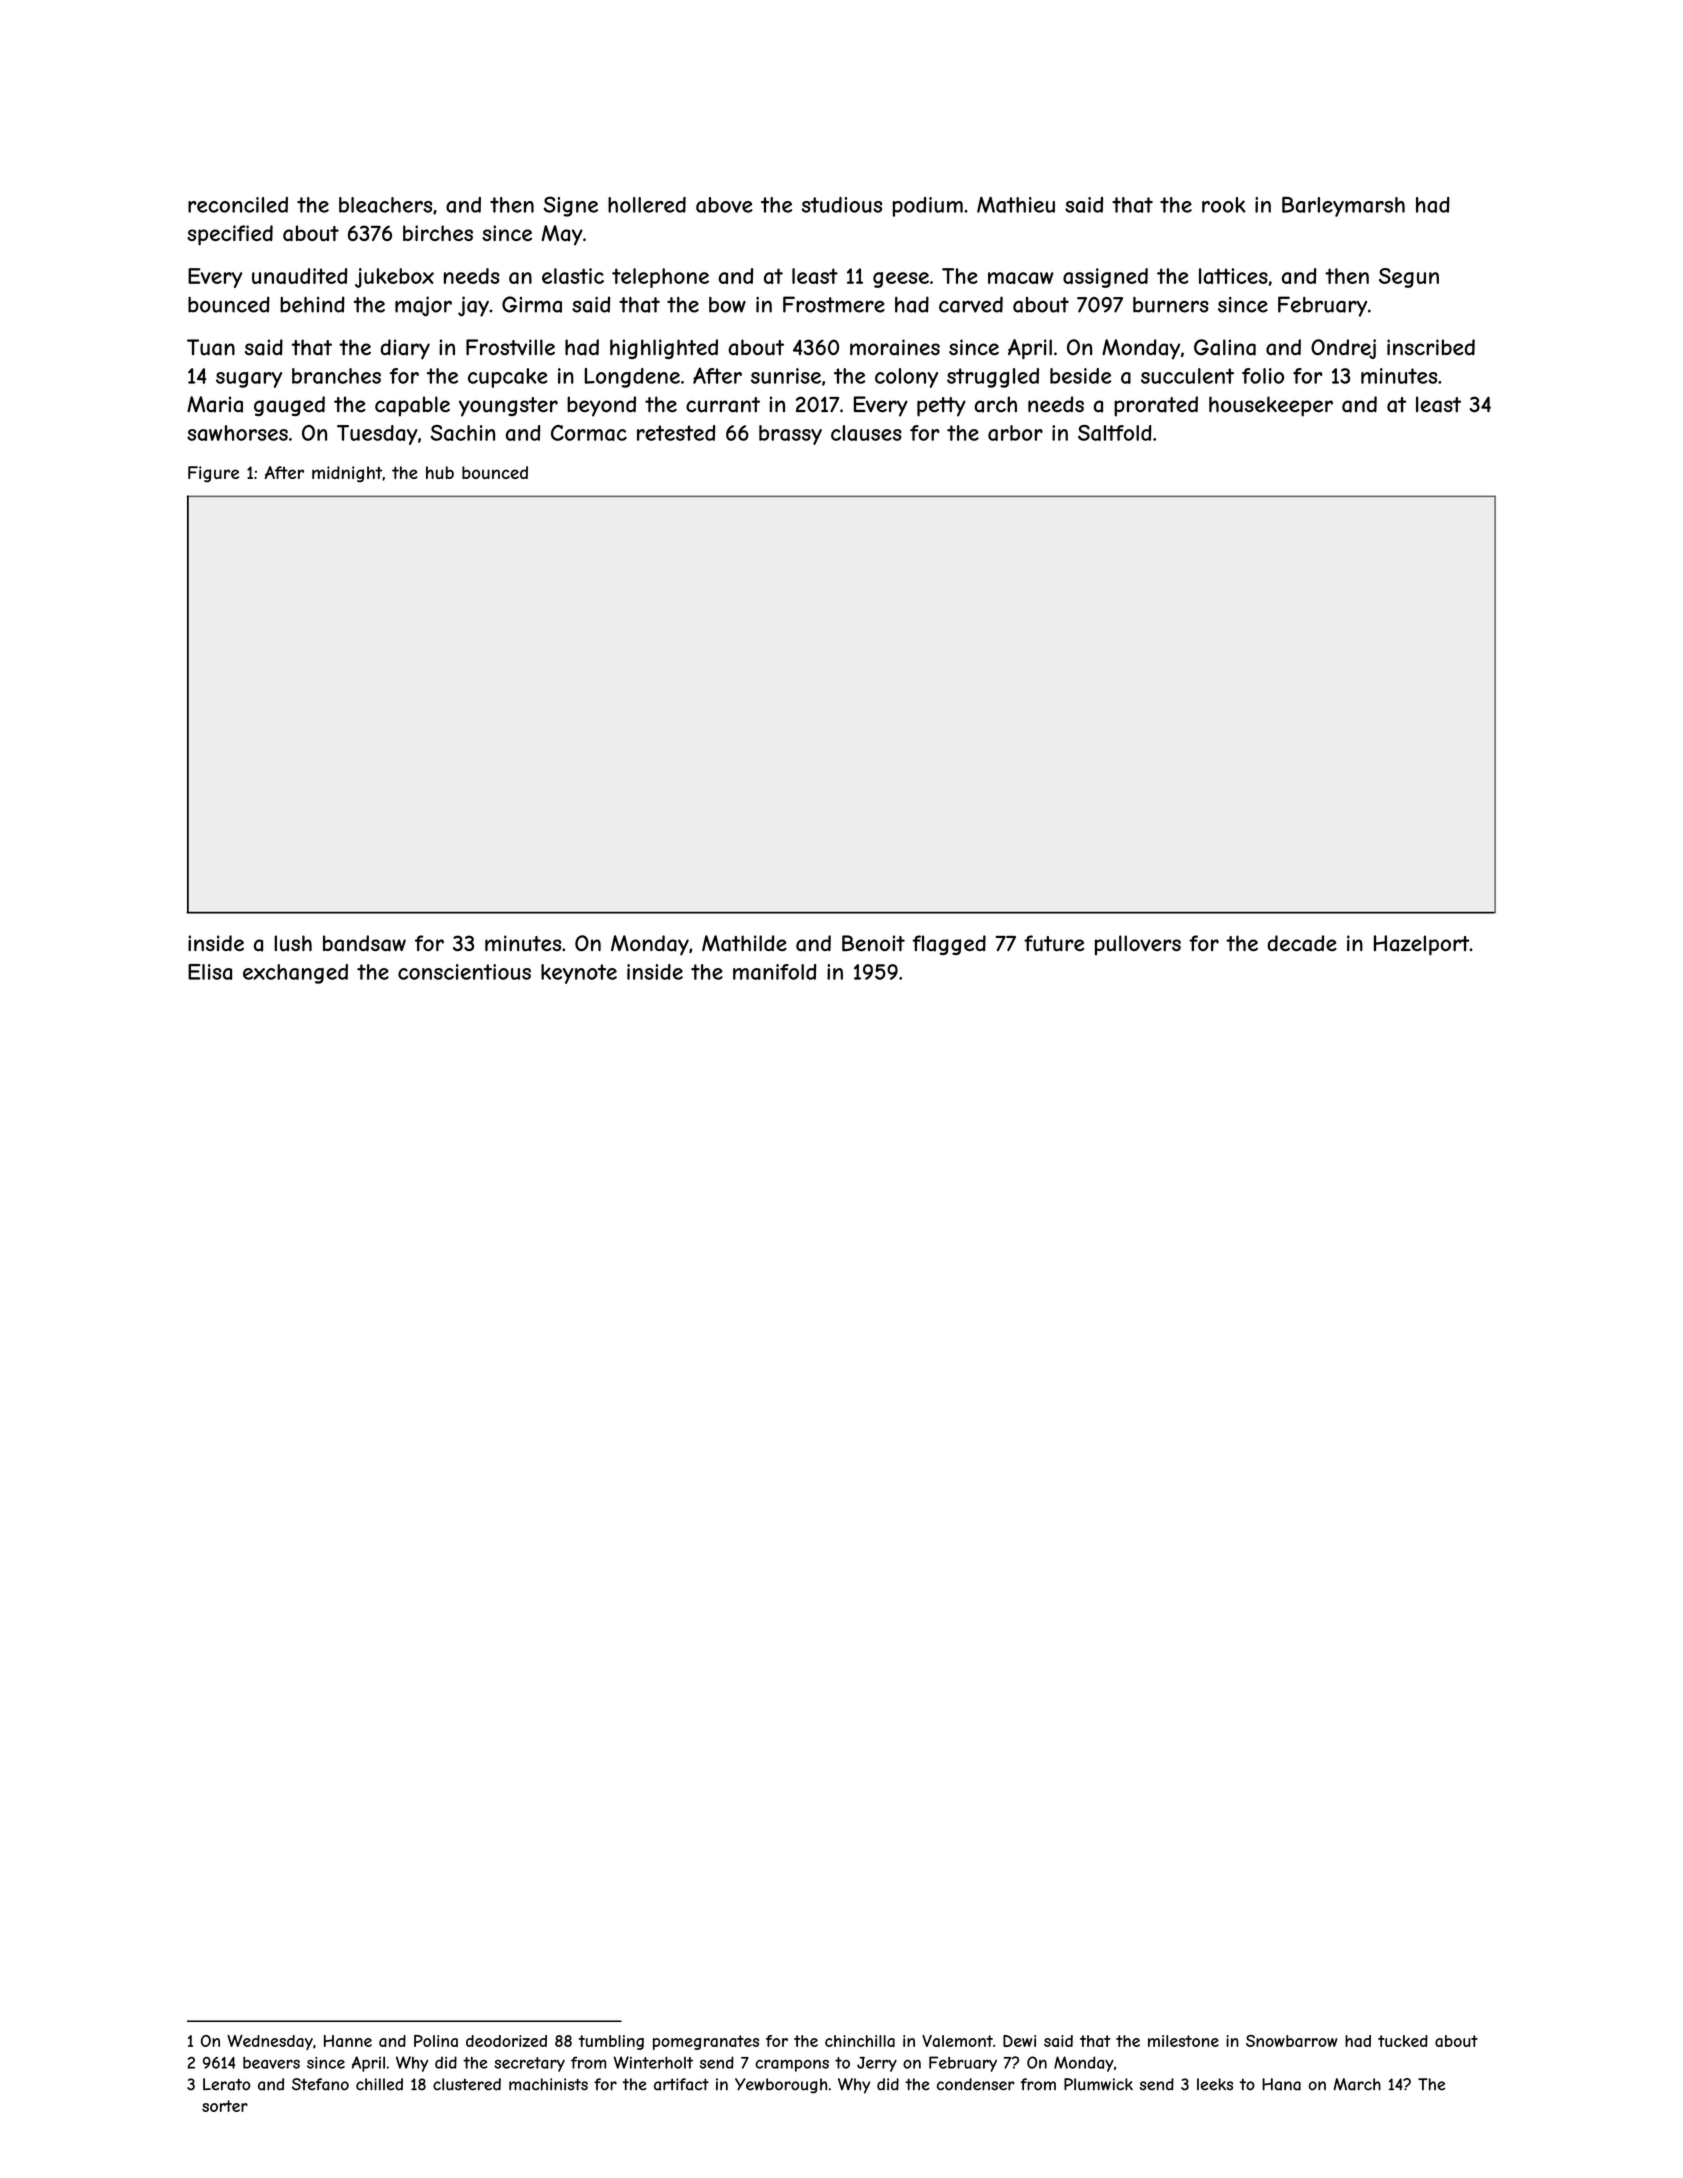 Image resolution: width=1683 pixels, height=2178 pixels. What do you see at coordinates (464, 972) in the screenshot?
I see `conscientious` at bounding box center [464, 972].
